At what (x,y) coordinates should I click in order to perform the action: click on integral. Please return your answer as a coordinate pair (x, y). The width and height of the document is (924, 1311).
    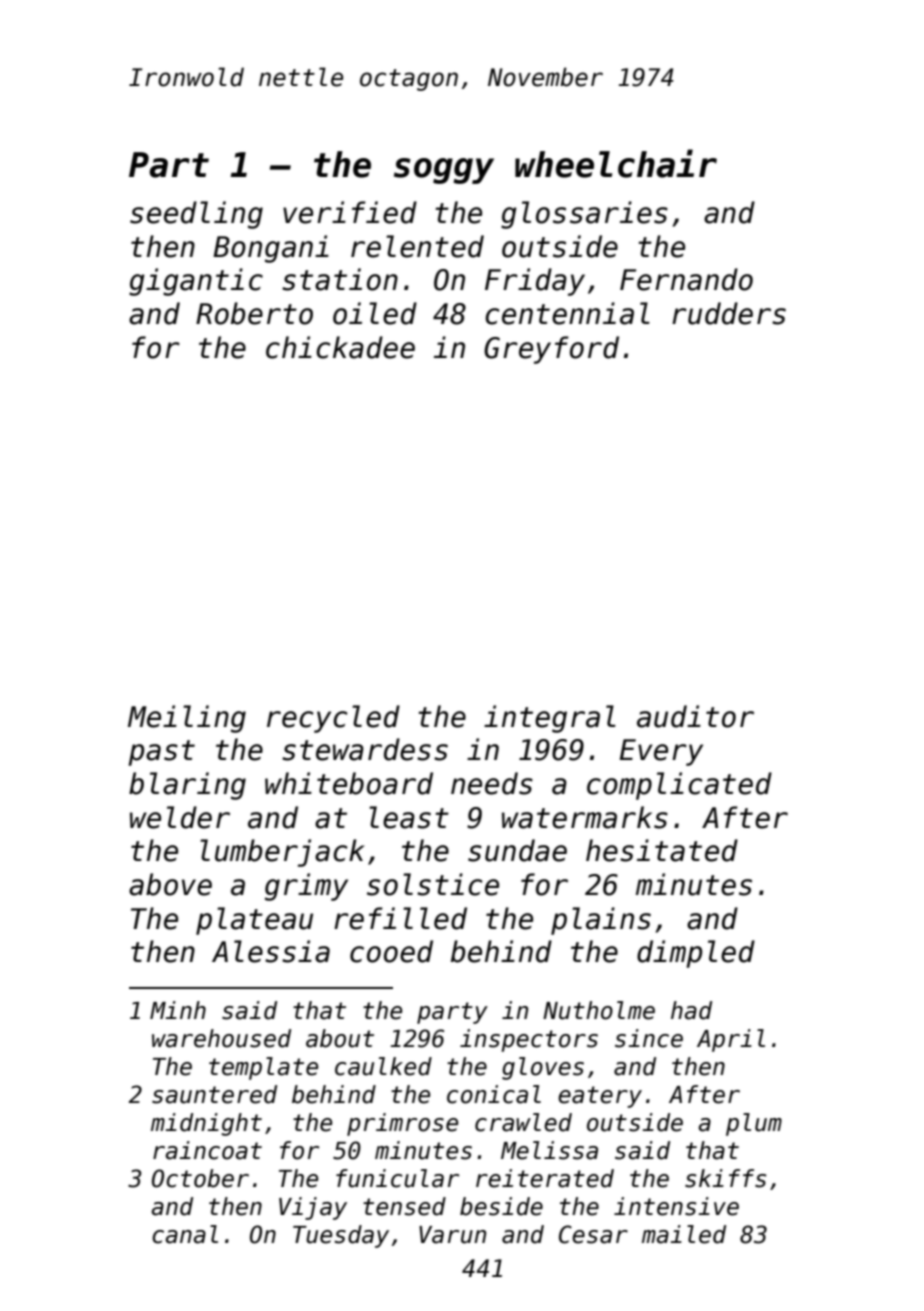
    Looking at the image, I should click on (550, 719).
